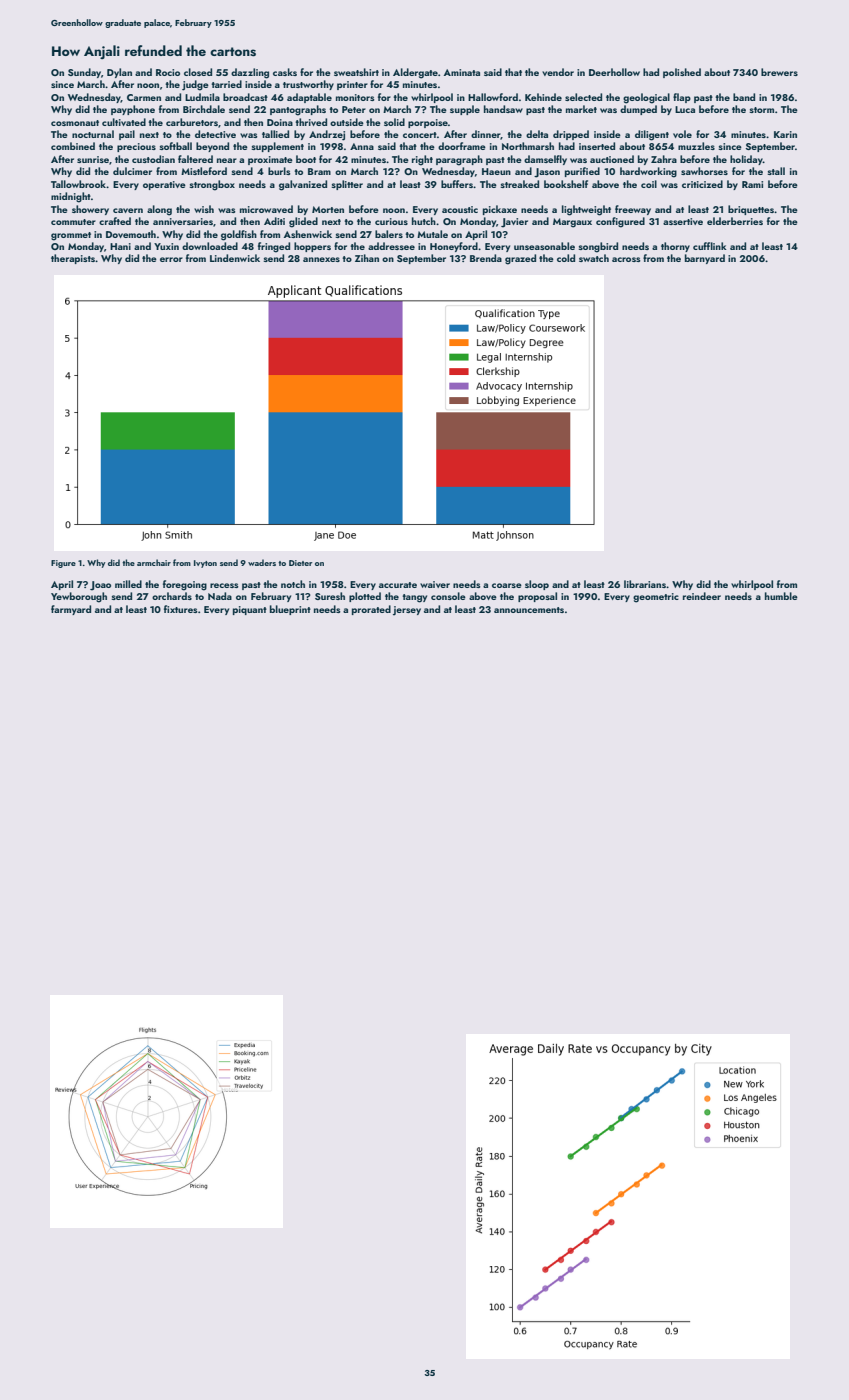  What do you see at coordinates (124, 122) in the screenshot?
I see `cultivated` at bounding box center [124, 122].
